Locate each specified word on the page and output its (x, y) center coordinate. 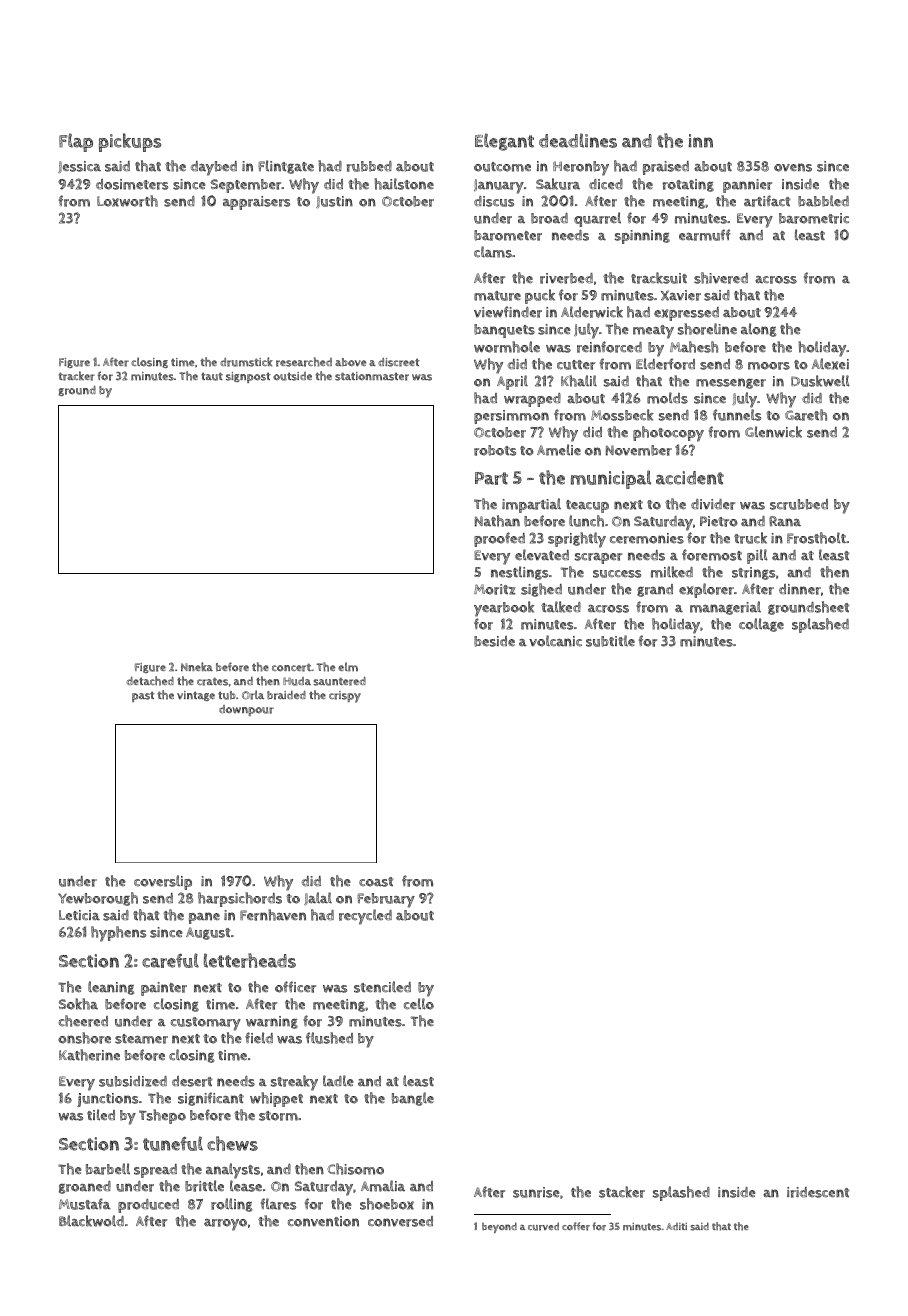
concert (291, 668)
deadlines (578, 140)
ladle (338, 1081)
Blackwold (91, 1221)
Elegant (504, 142)
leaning (111, 988)
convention (323, 1221)
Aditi (676, 1226)
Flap (76, 142)
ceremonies (647, 538)
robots (495, 450)
